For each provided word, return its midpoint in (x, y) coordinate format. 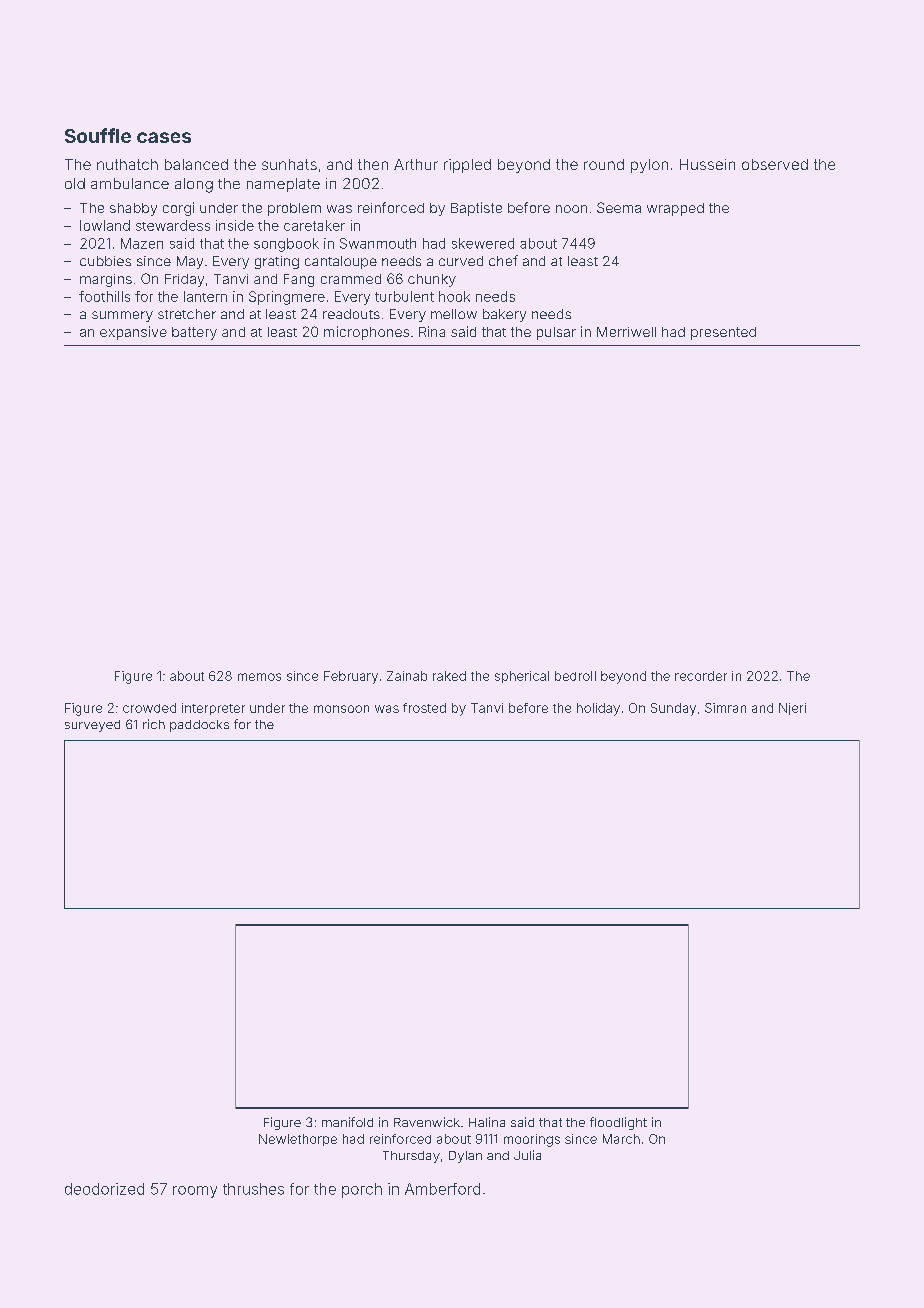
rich (154, 724)
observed (775, 164)
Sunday (673, 709)
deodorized (104, 1189)
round (604, 164)
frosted (424, 708)
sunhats (289, 164)
